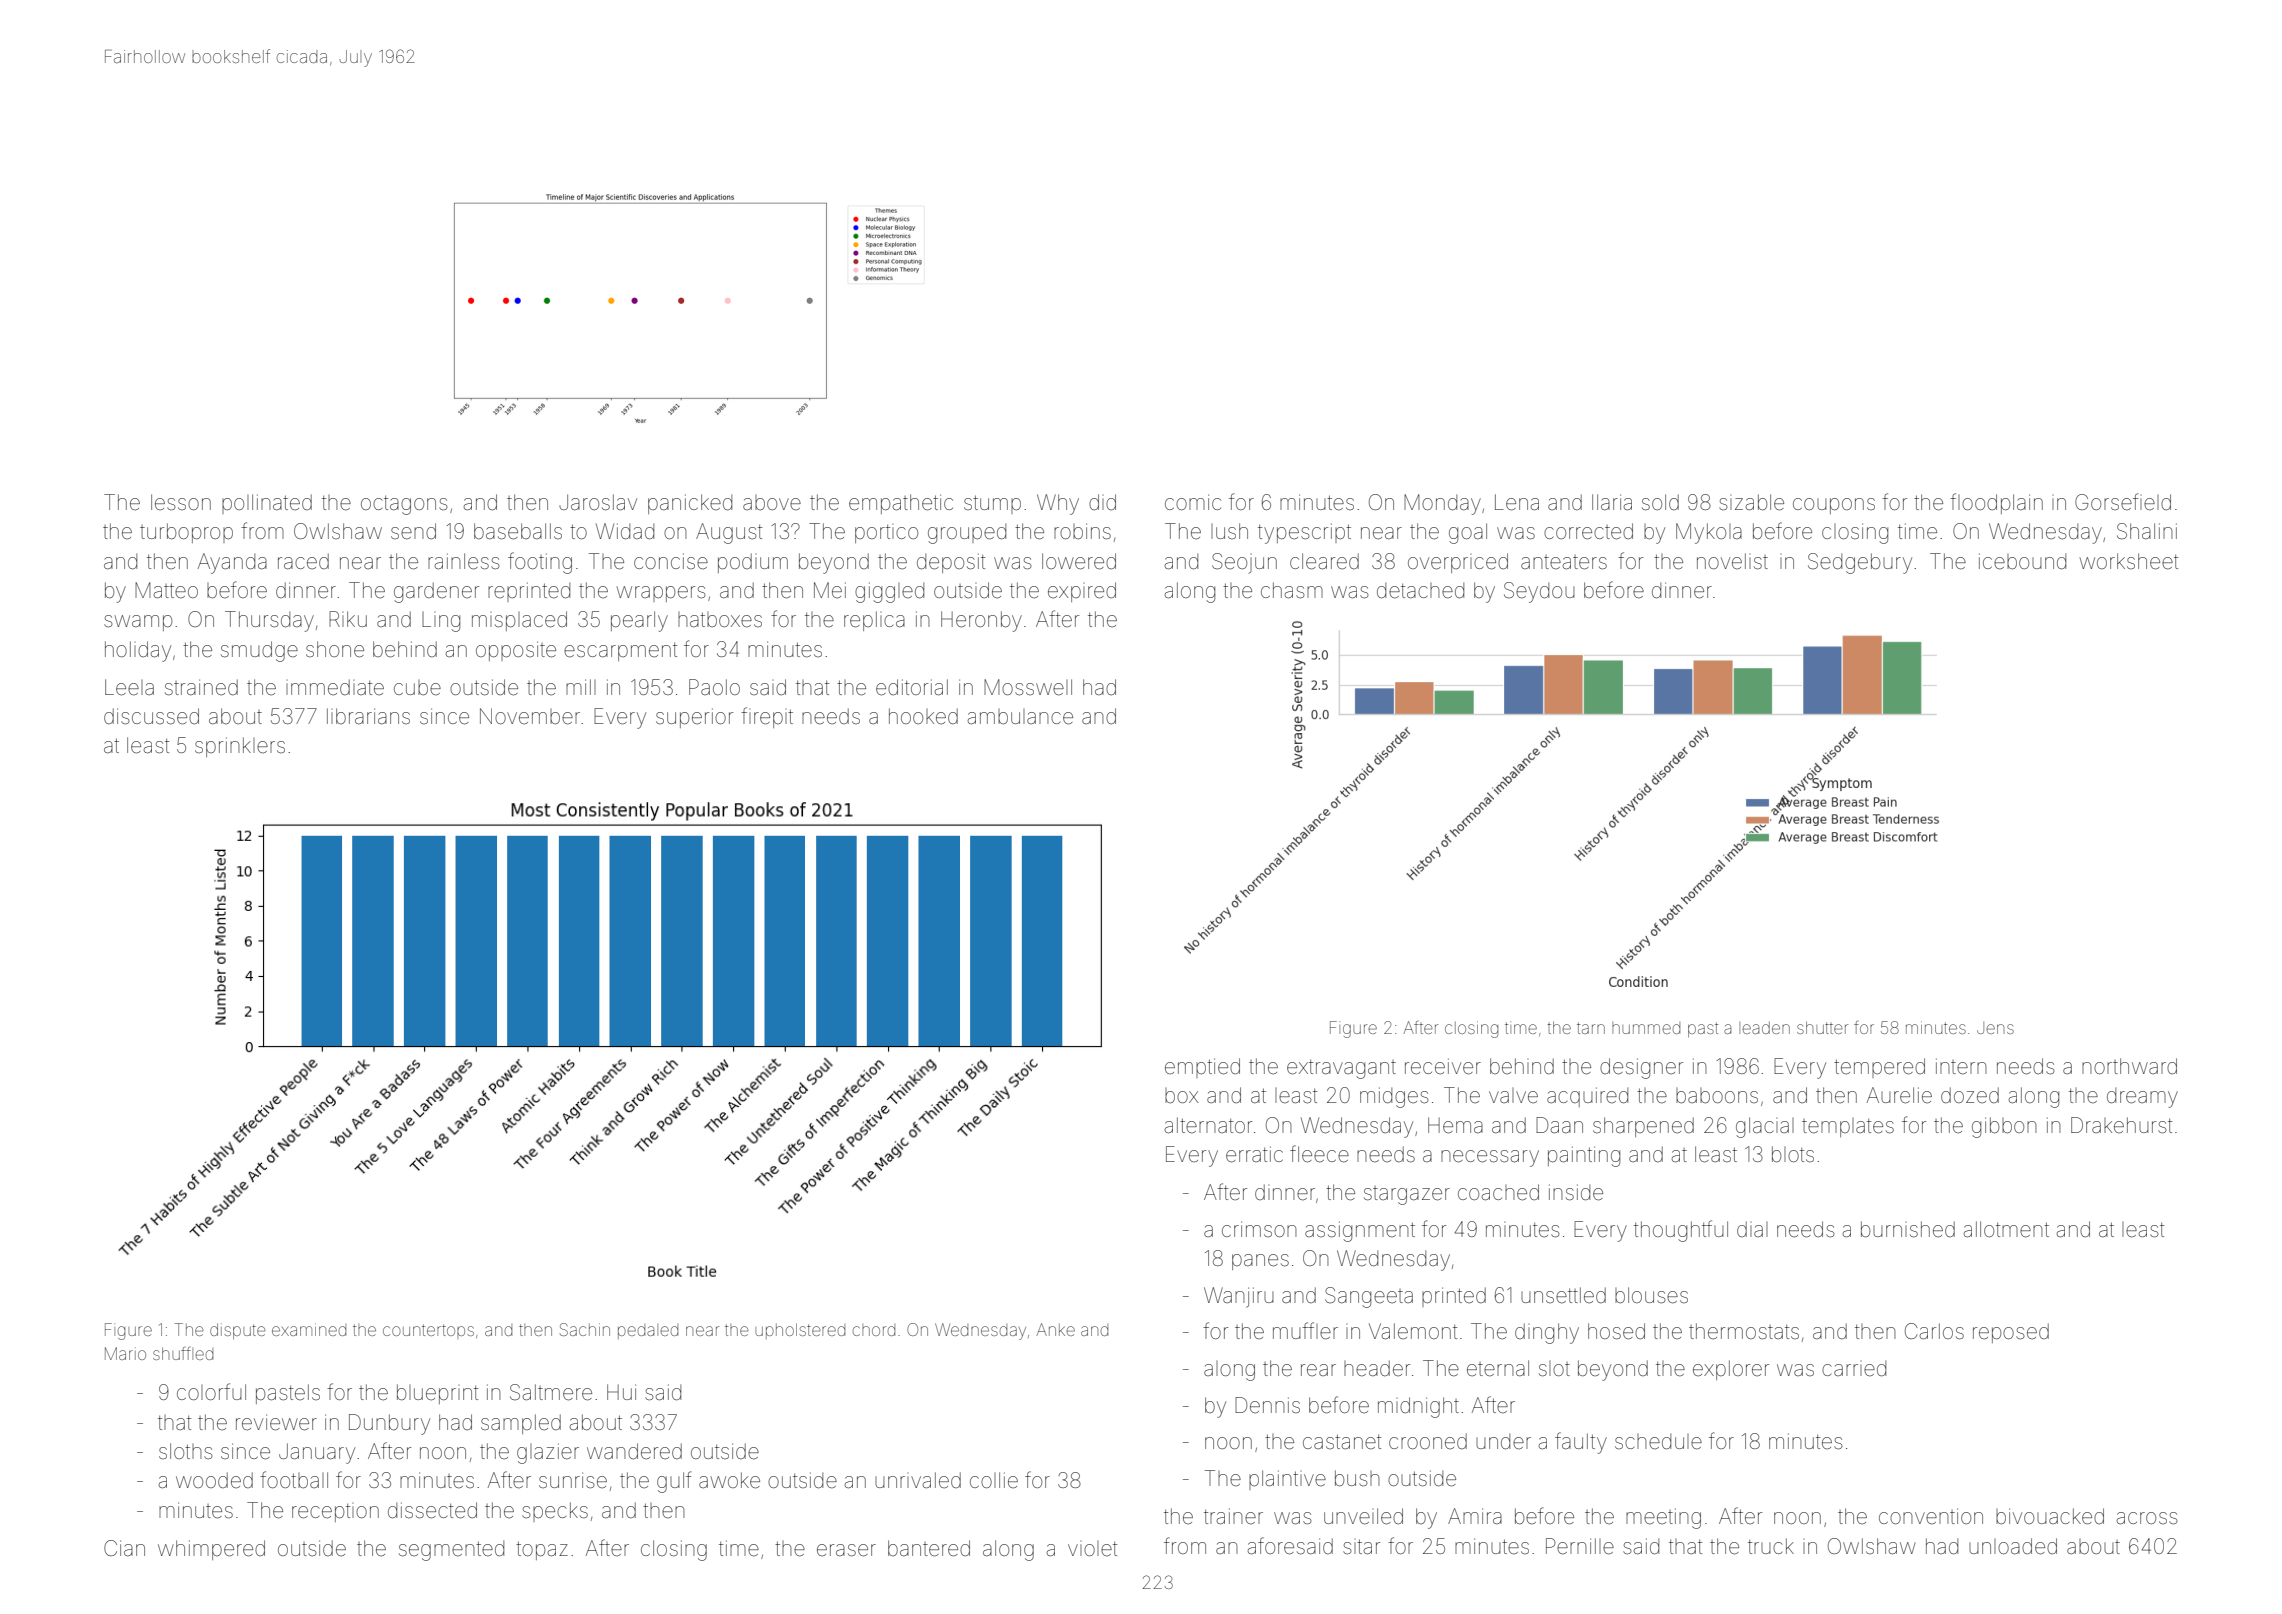 This image has height=1614, width=2282. Describe the element at coordinates (1020, 717) in the image. I see `ambulance` at that location.
